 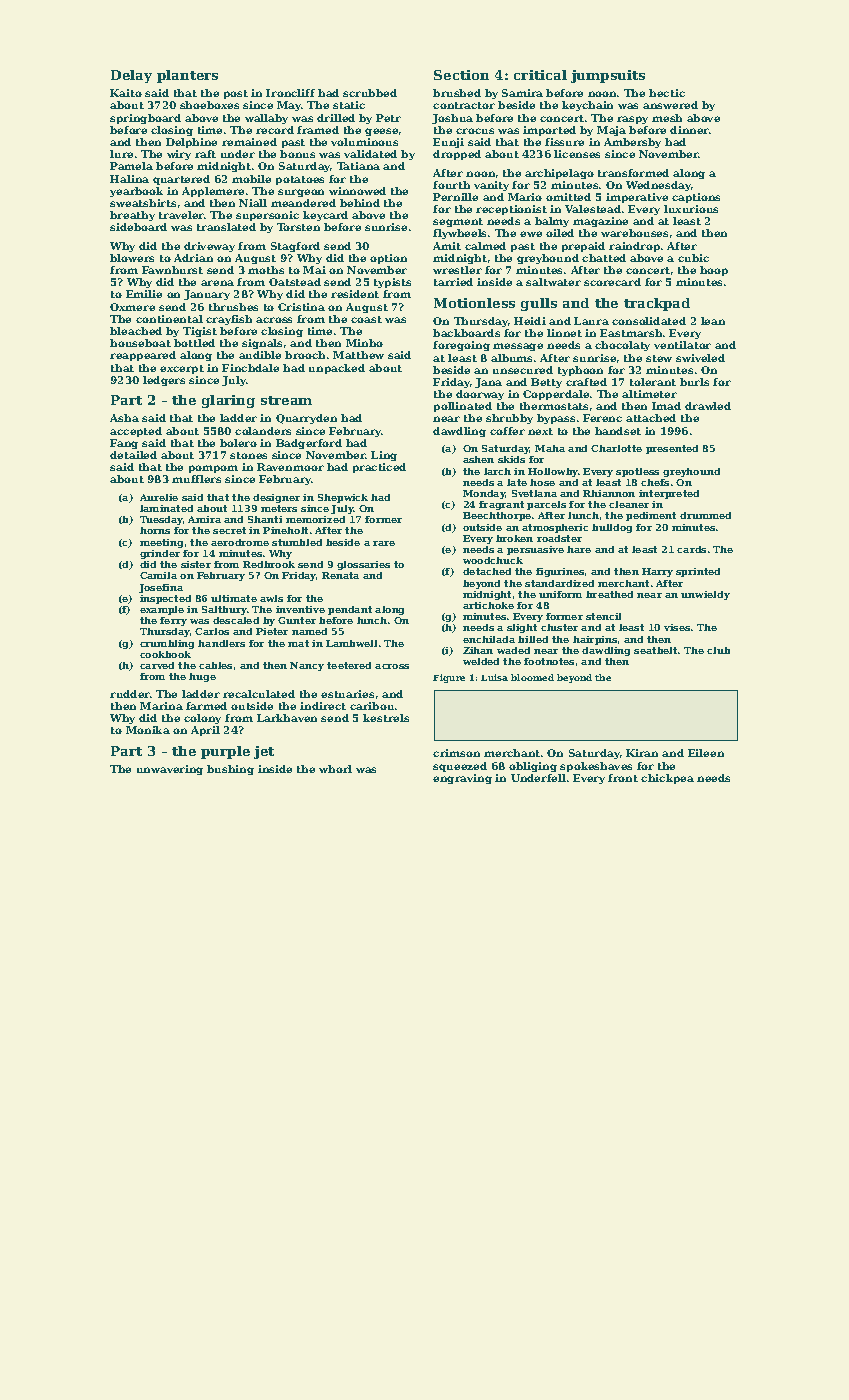 I want to click on burls, so click(x=694, y=382).
